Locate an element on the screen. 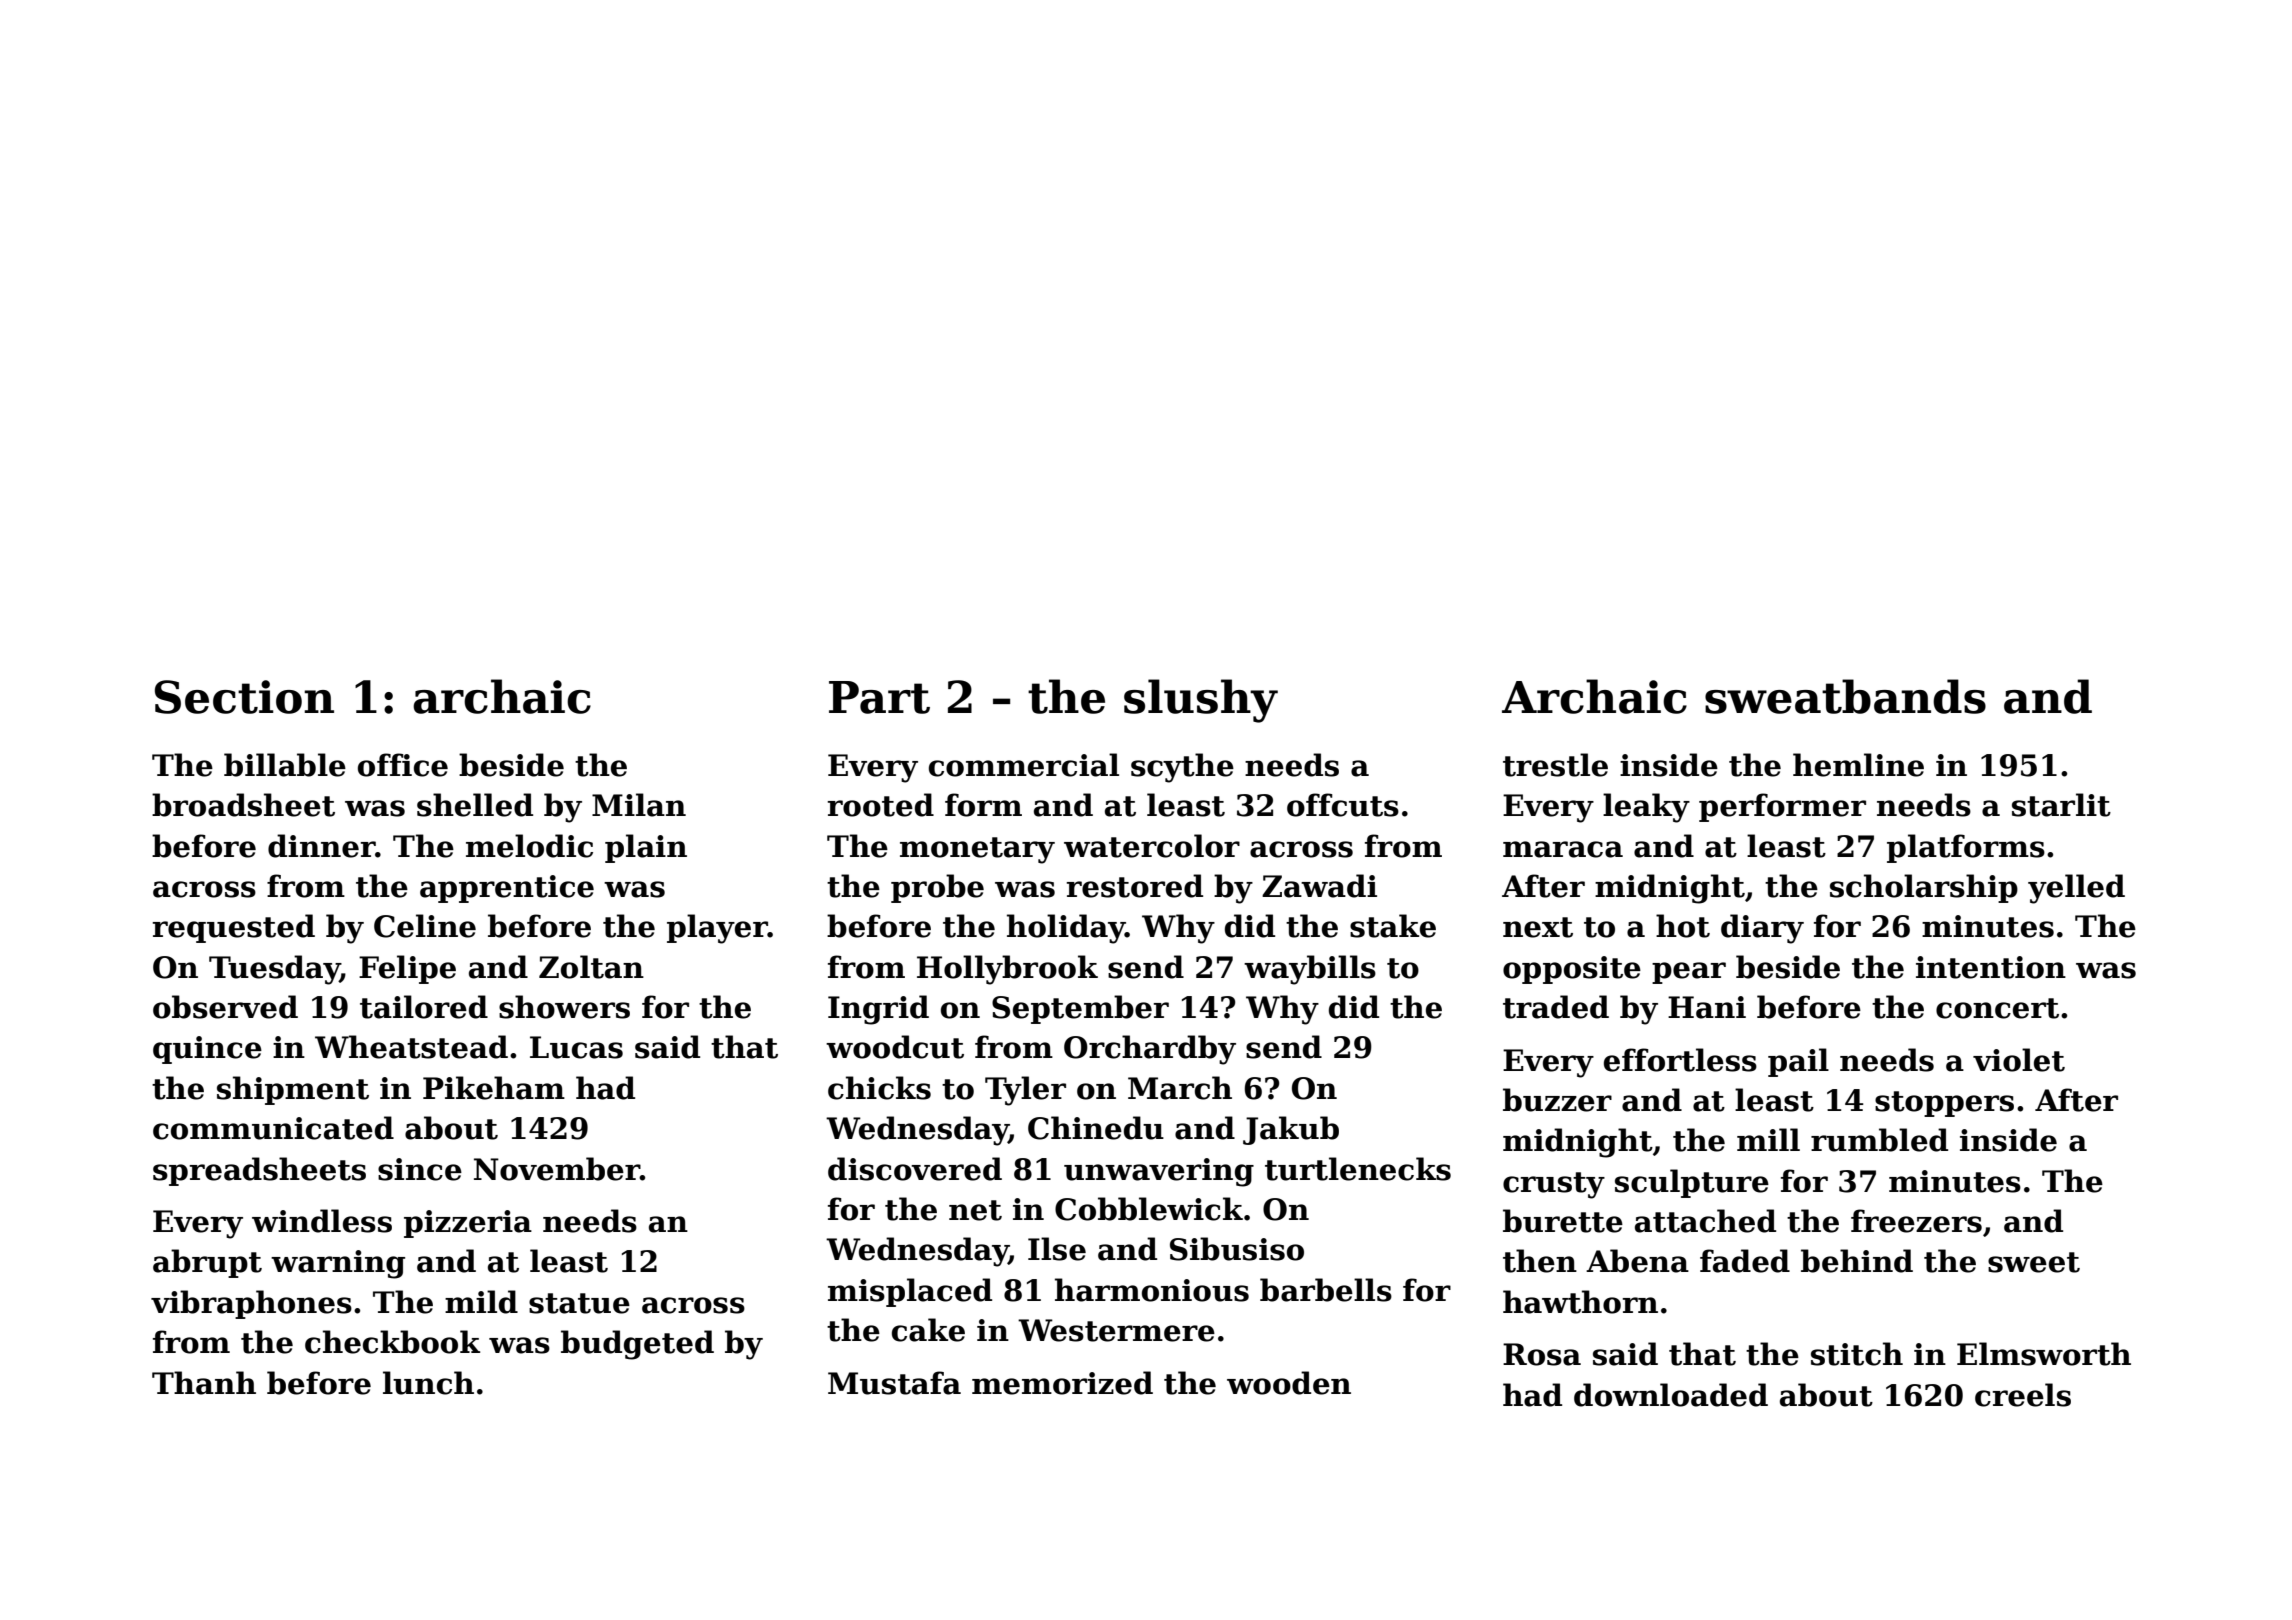 The height and width of the screenshot is (1620, 2292). lunch is located at coordinates (428, 1383).
